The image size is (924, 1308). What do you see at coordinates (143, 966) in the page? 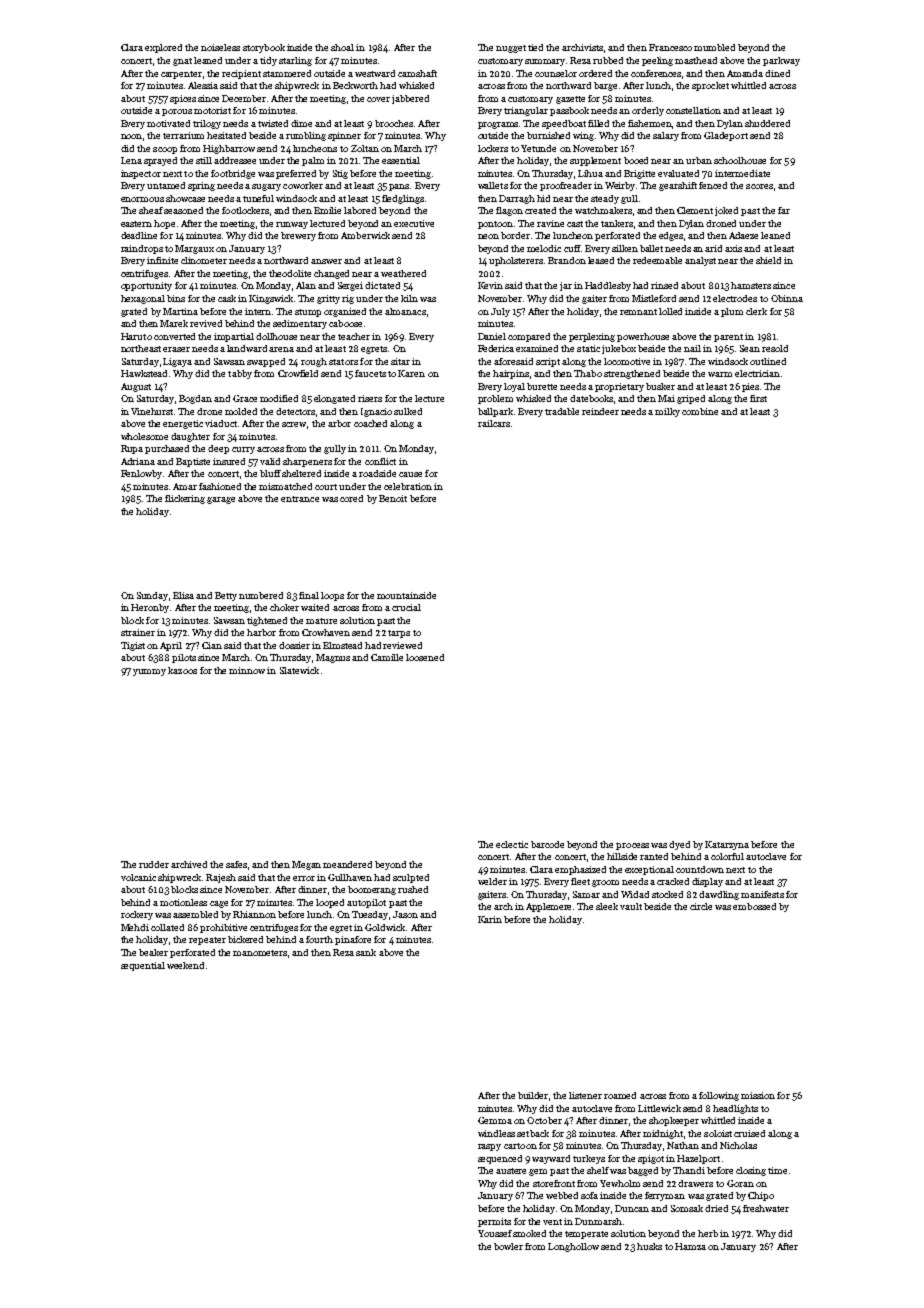
I see `sequential` at bounding box center [143, 966].
